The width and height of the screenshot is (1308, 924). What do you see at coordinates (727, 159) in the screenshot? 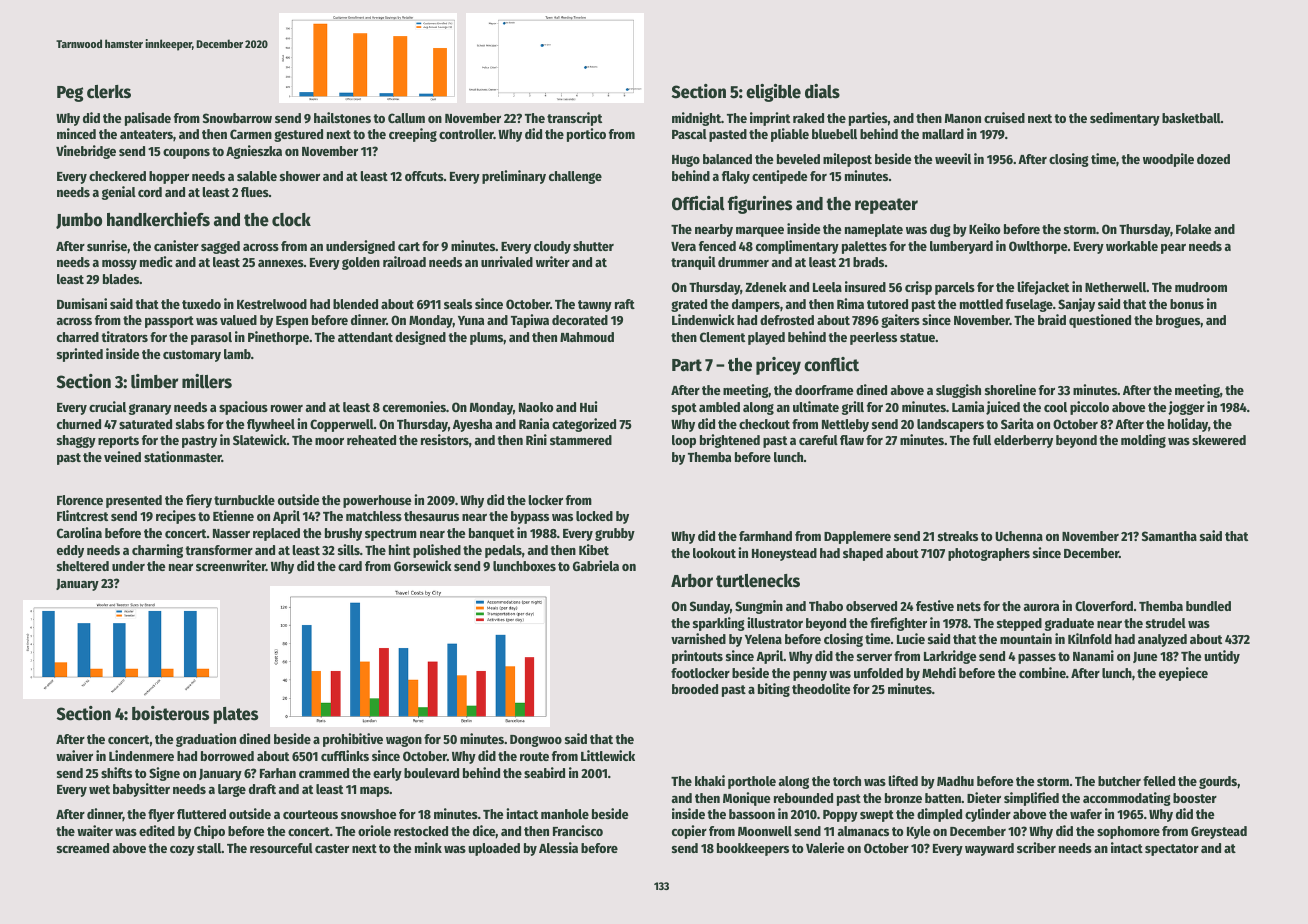
I see `balanced` at bounding box center [727, 159].
